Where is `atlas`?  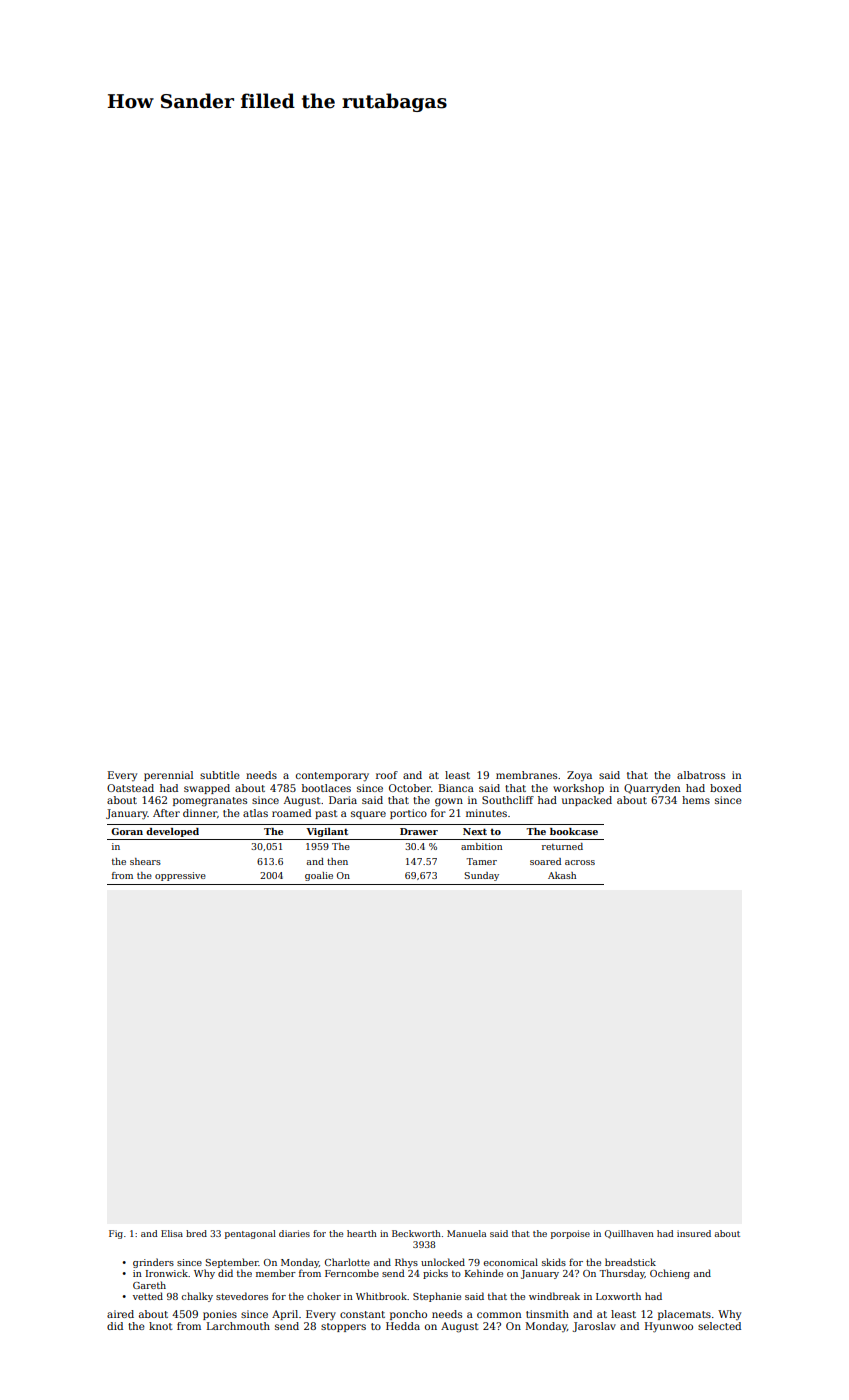 atlas is located at coordinates (255, 813).
